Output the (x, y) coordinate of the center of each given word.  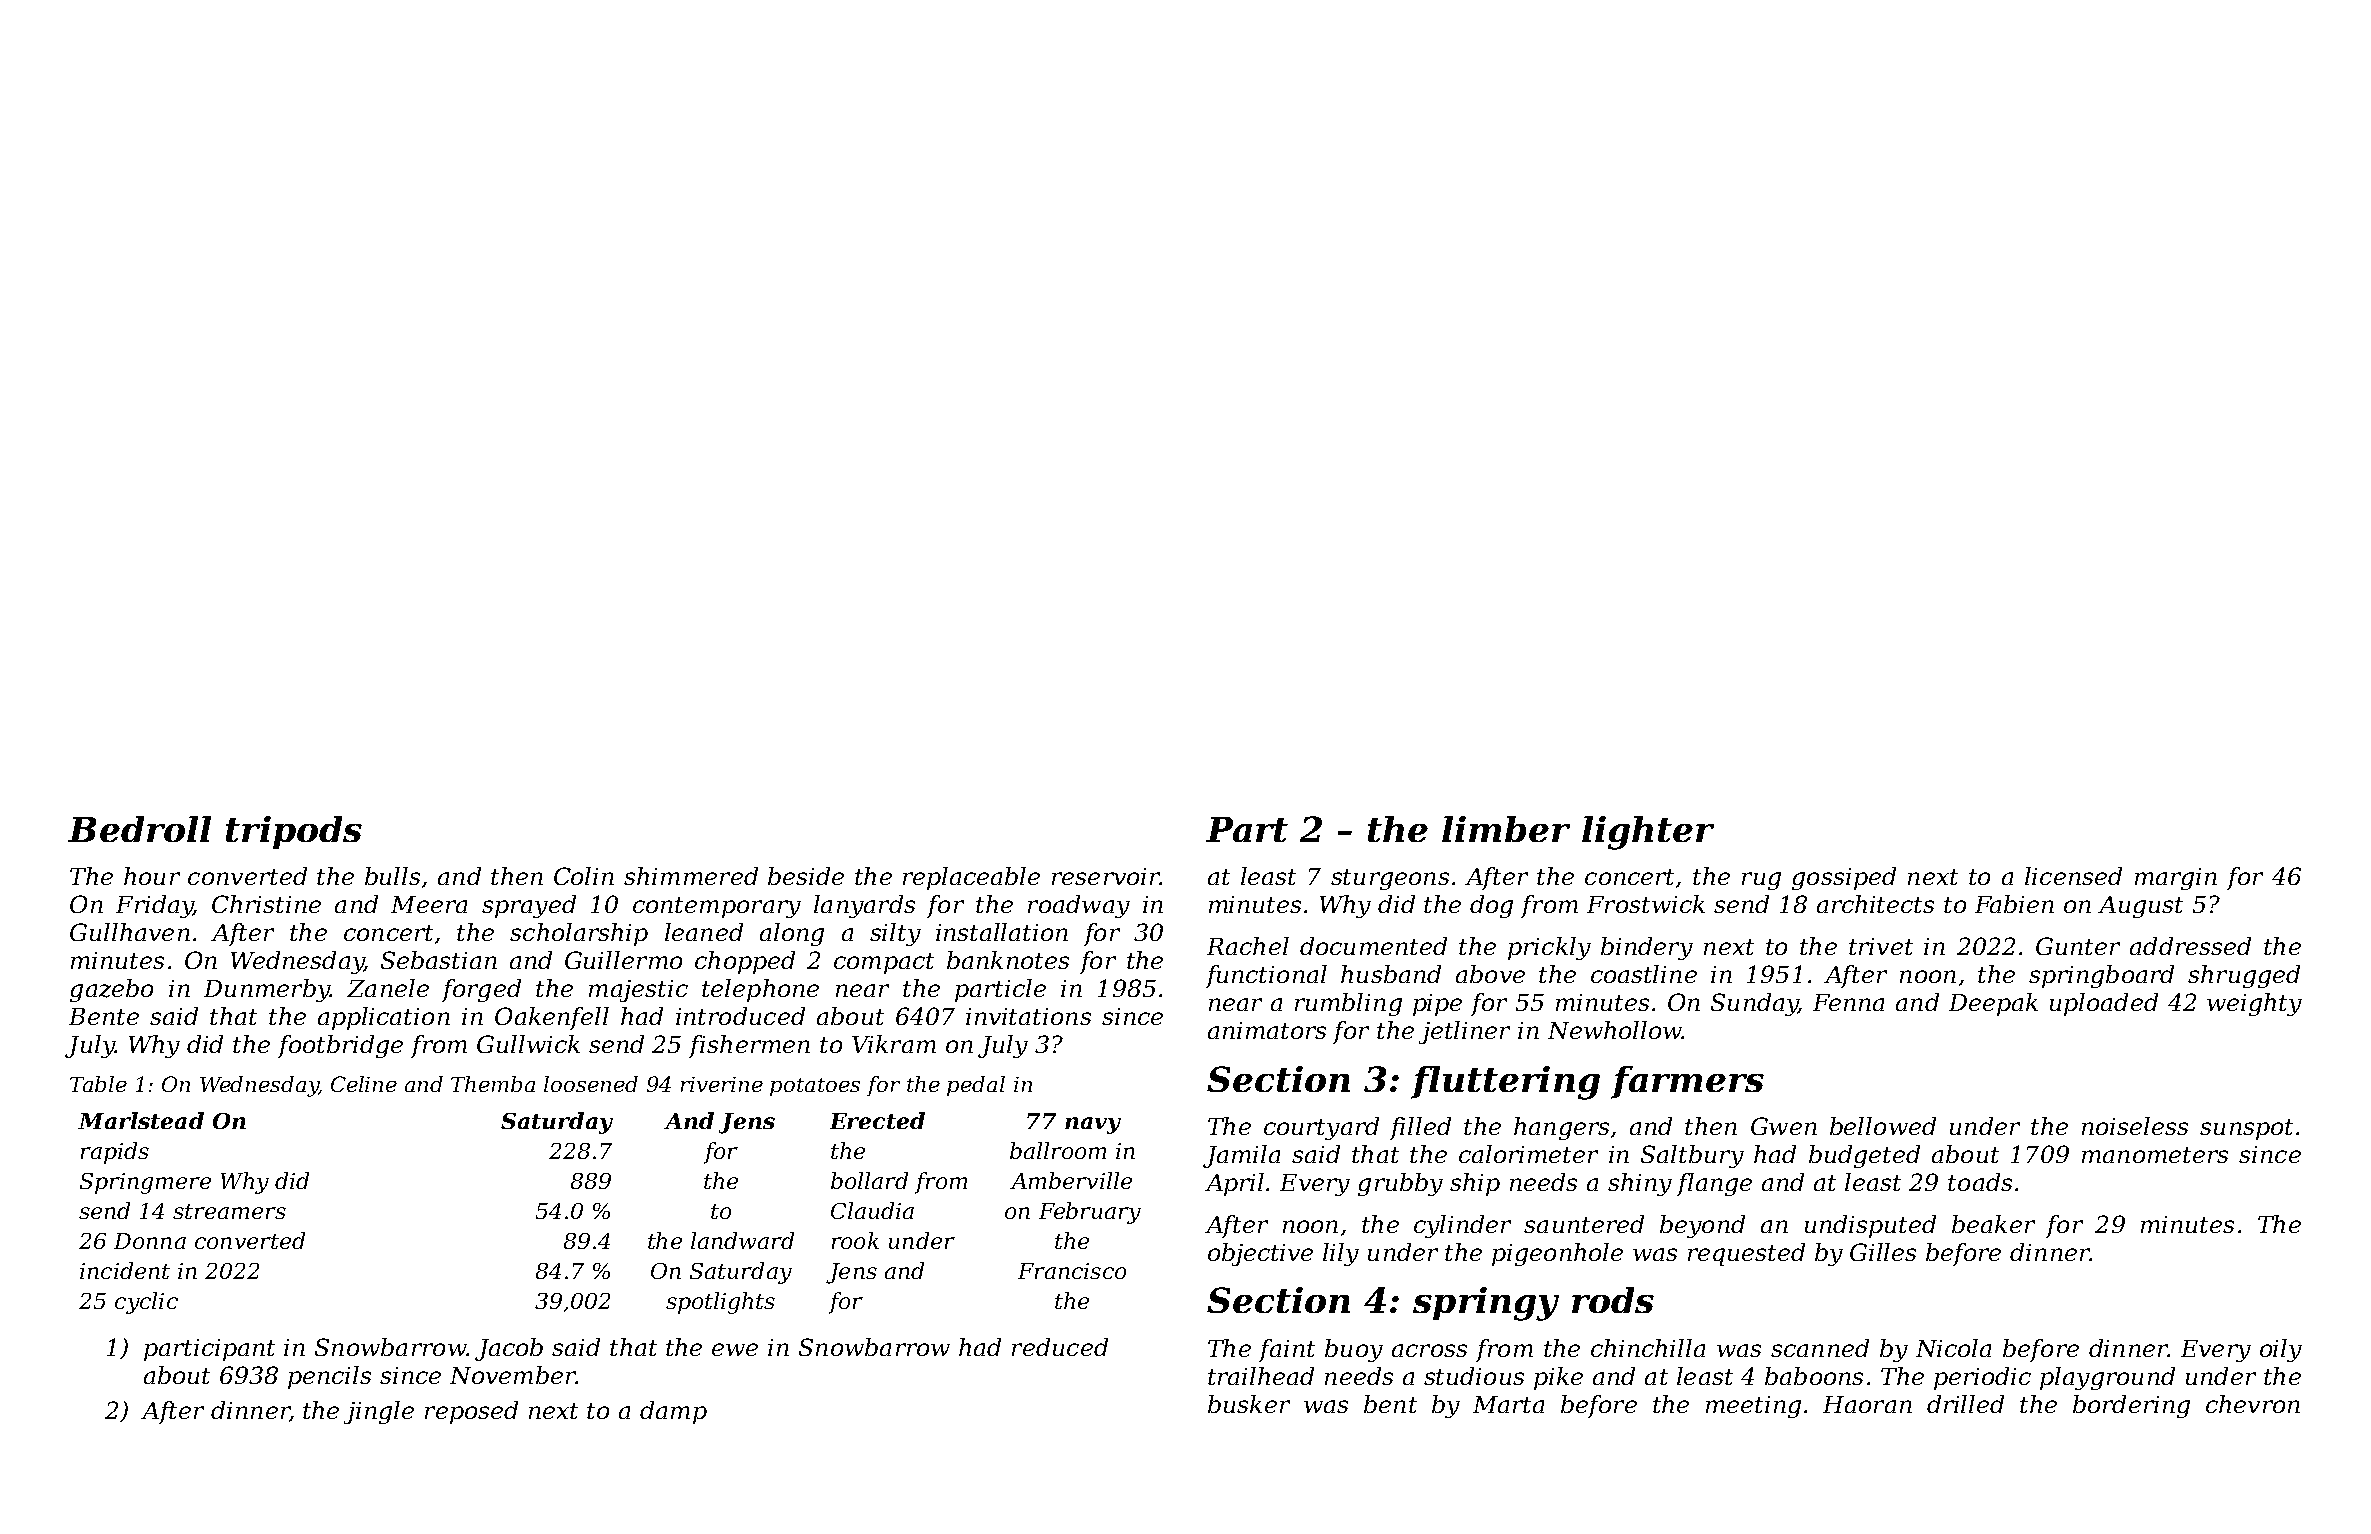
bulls (392, 876)
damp (673, 1412)
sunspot (2246, 1129)
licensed (2073, 876)
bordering (2131, 1406)
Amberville (1071, 1180)
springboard (2101, 976)
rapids (115, 1153)
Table (98, 1084)
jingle (379, 1412)
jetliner (1464, 1032)
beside (806, 876)
